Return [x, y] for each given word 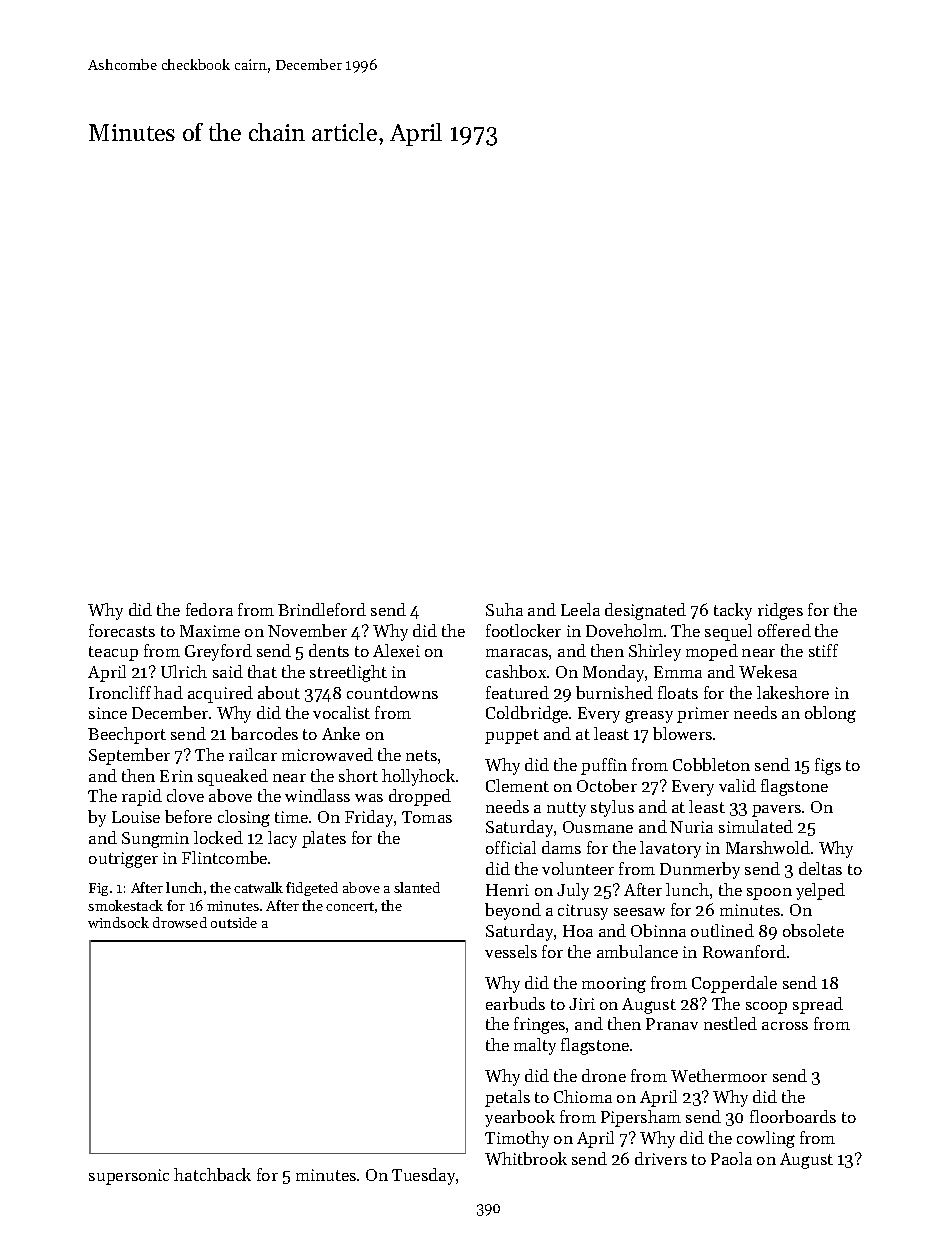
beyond [513, 911]
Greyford [218, 652]
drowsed [180, 922]
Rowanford [744, 951]
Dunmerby [700, 870]
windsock [118, 922]
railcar [253, 754]
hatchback [212, 1174]
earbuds [515, 1003]
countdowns [392, 692]
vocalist [341, 712]
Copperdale [734, 984]
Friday [369, 818]
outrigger [123, 860]
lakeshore [793, 692]
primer [703, 715]
